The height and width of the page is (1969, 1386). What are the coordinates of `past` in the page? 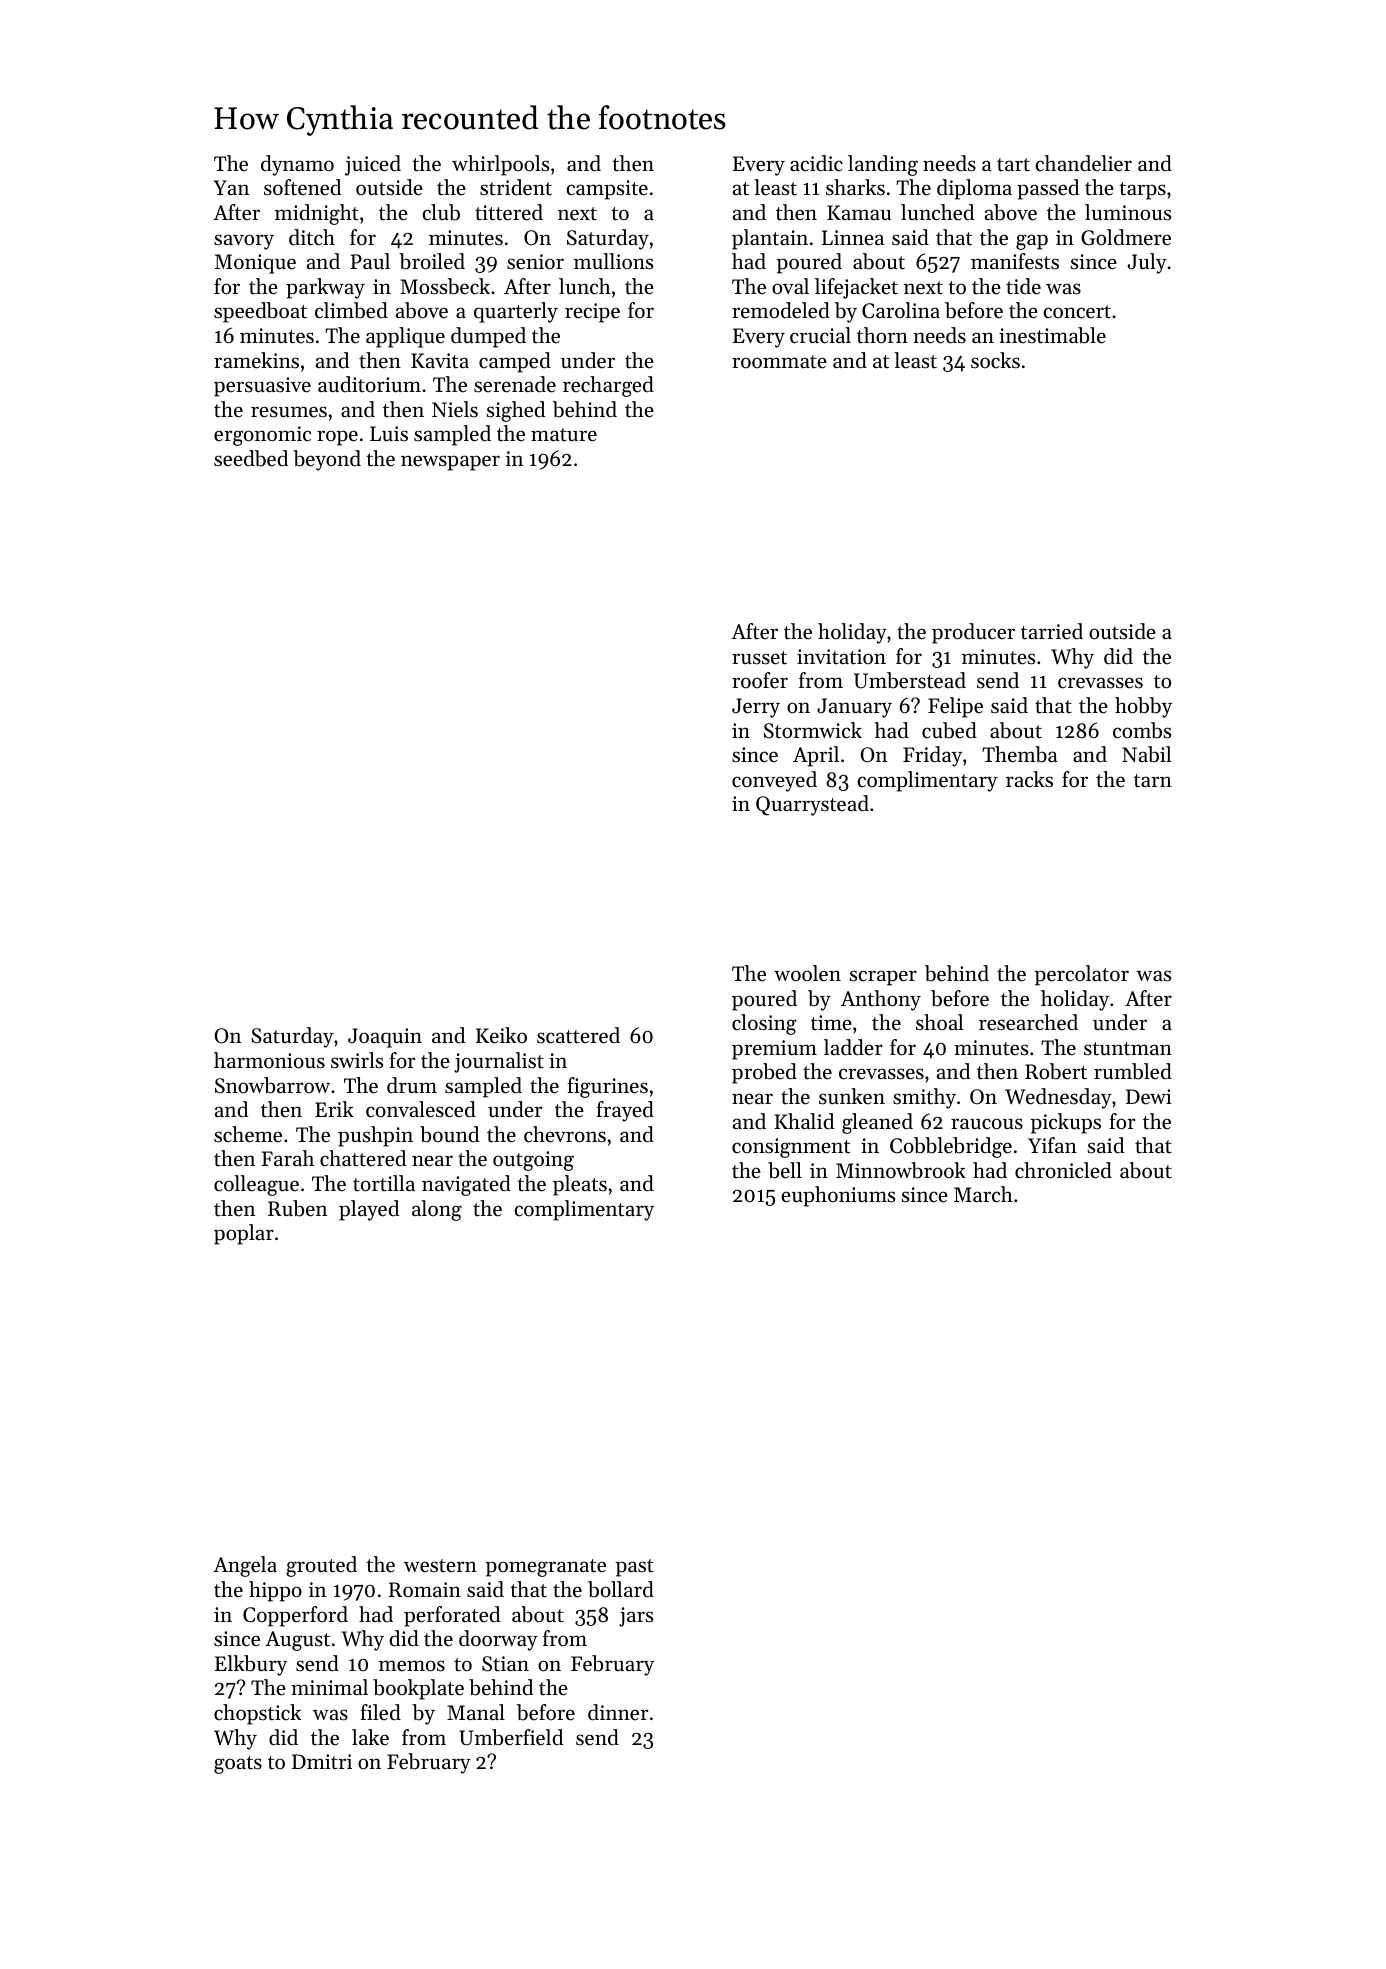 It's located at (634, 1568).
